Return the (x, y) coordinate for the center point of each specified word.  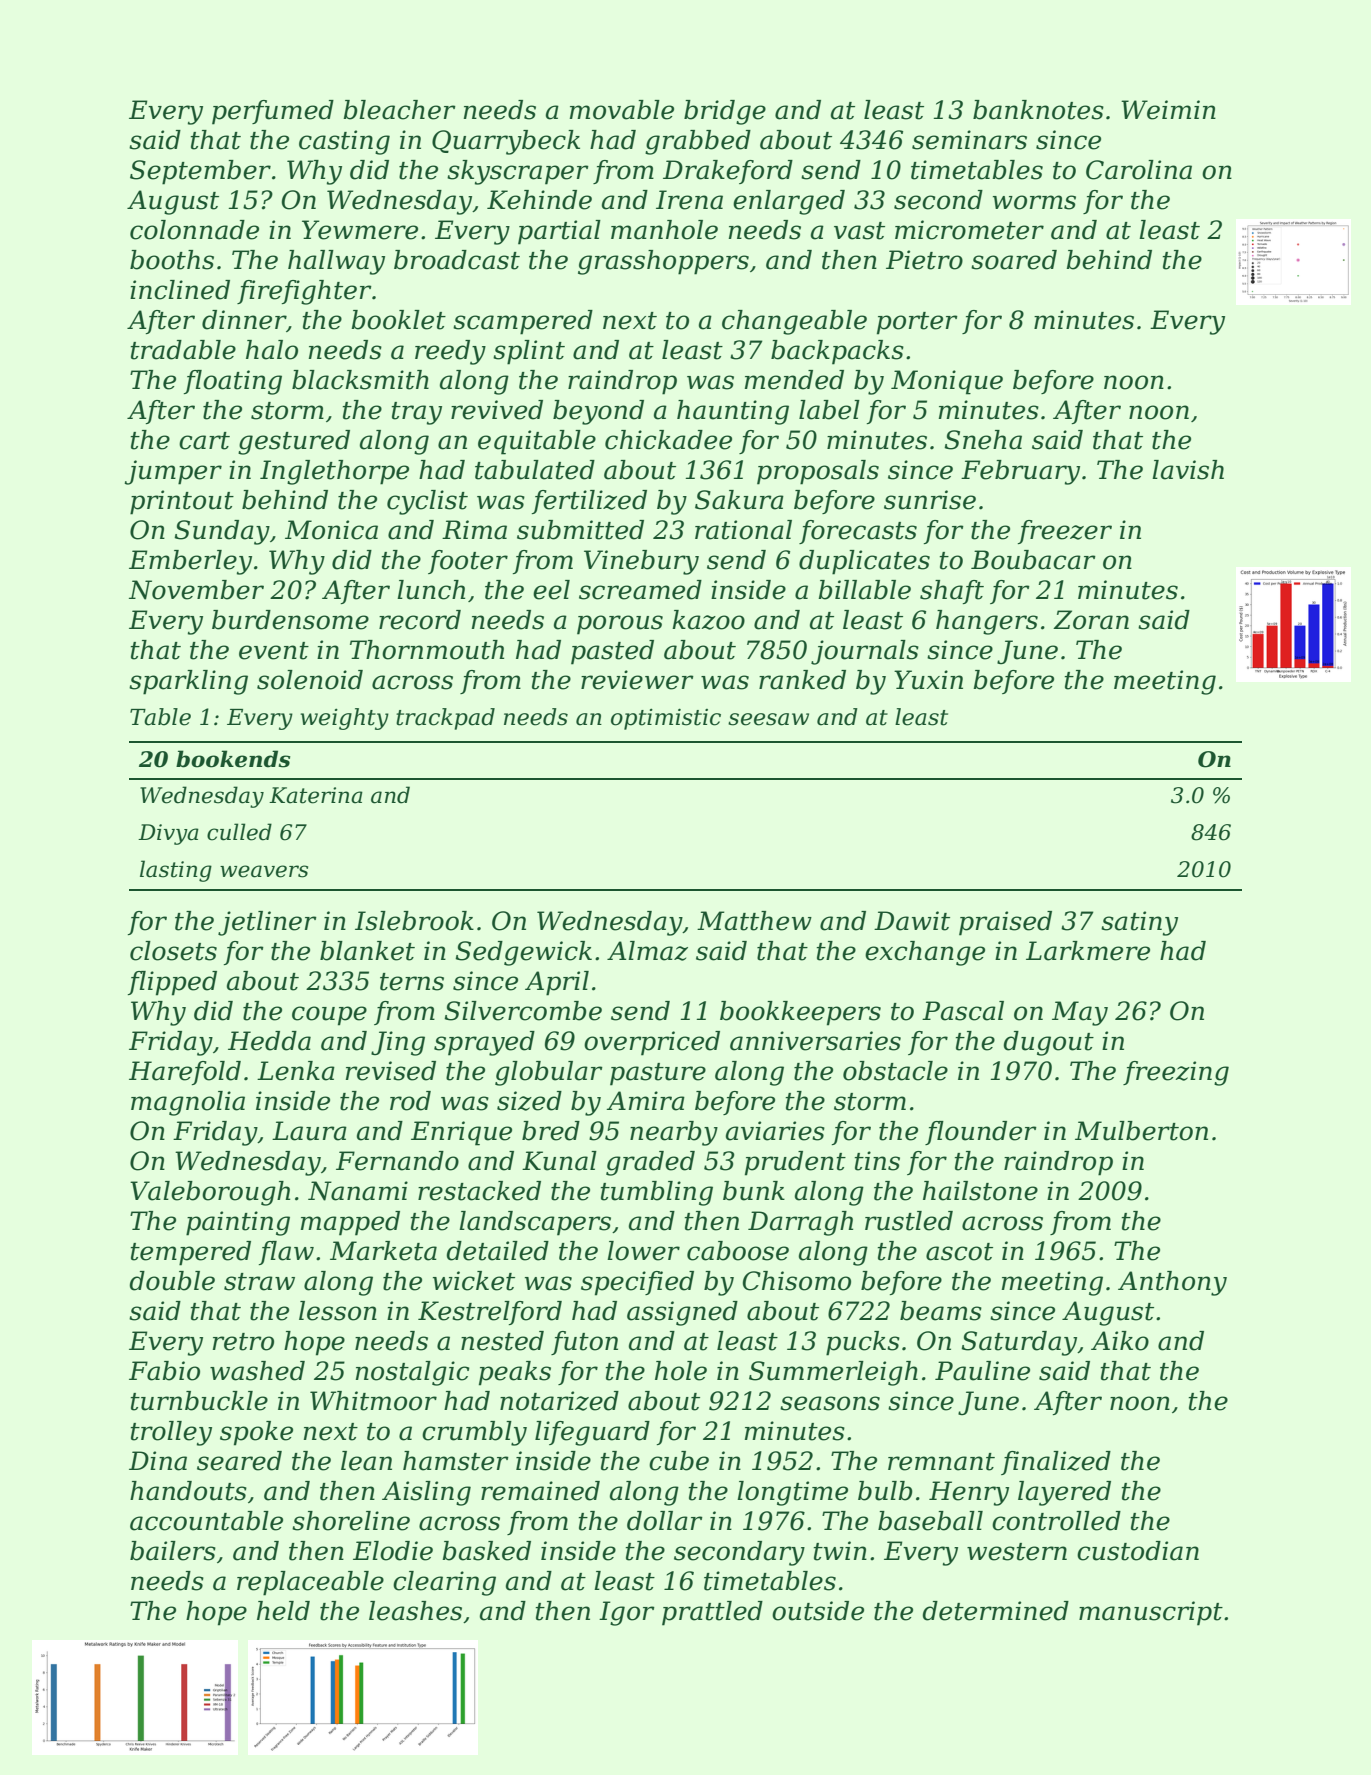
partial (559, 232)
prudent (795, 1163)
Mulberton (1141, 1131)
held (283, 1611)
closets (173, 951)
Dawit (912, 921)
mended (794, 380)
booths (172, 260)
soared (1014, 260)
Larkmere (1088, 951)
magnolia (188, 1103)
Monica (331, 530)
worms (1034, 202)
